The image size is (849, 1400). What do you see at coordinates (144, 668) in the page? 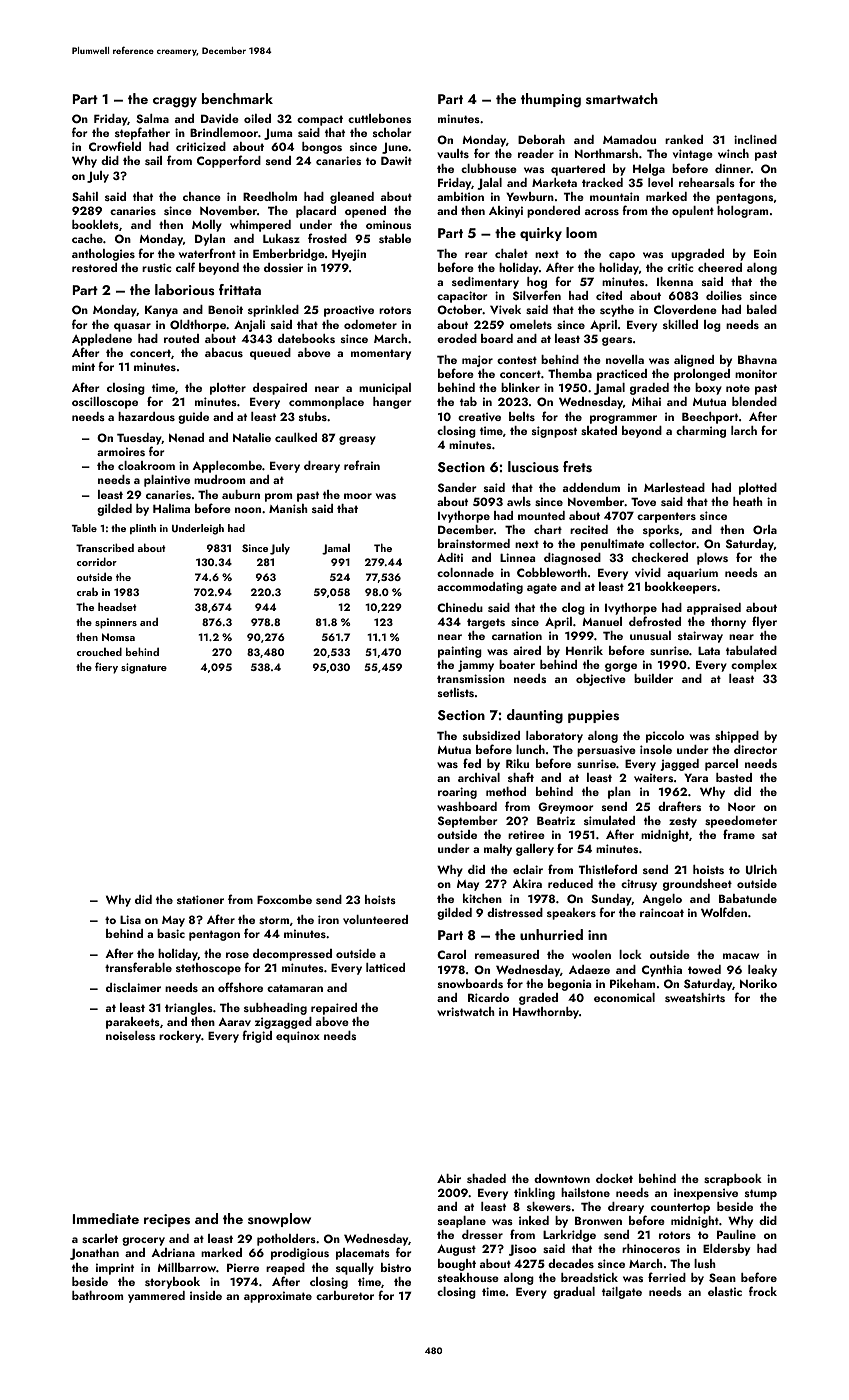
I see `signature` at bounding box center [144, 668].
